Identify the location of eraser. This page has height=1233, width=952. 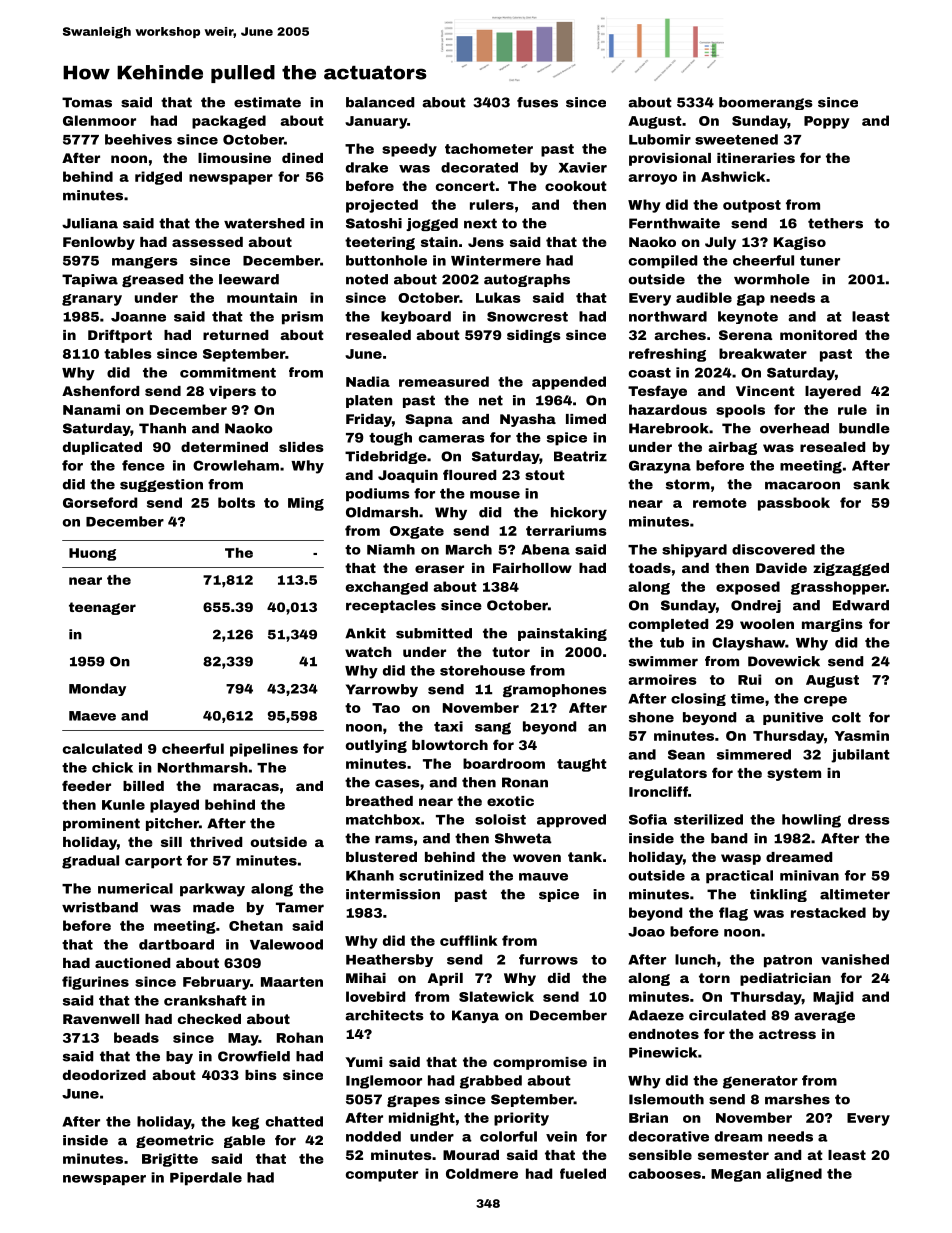
(439, 569).
